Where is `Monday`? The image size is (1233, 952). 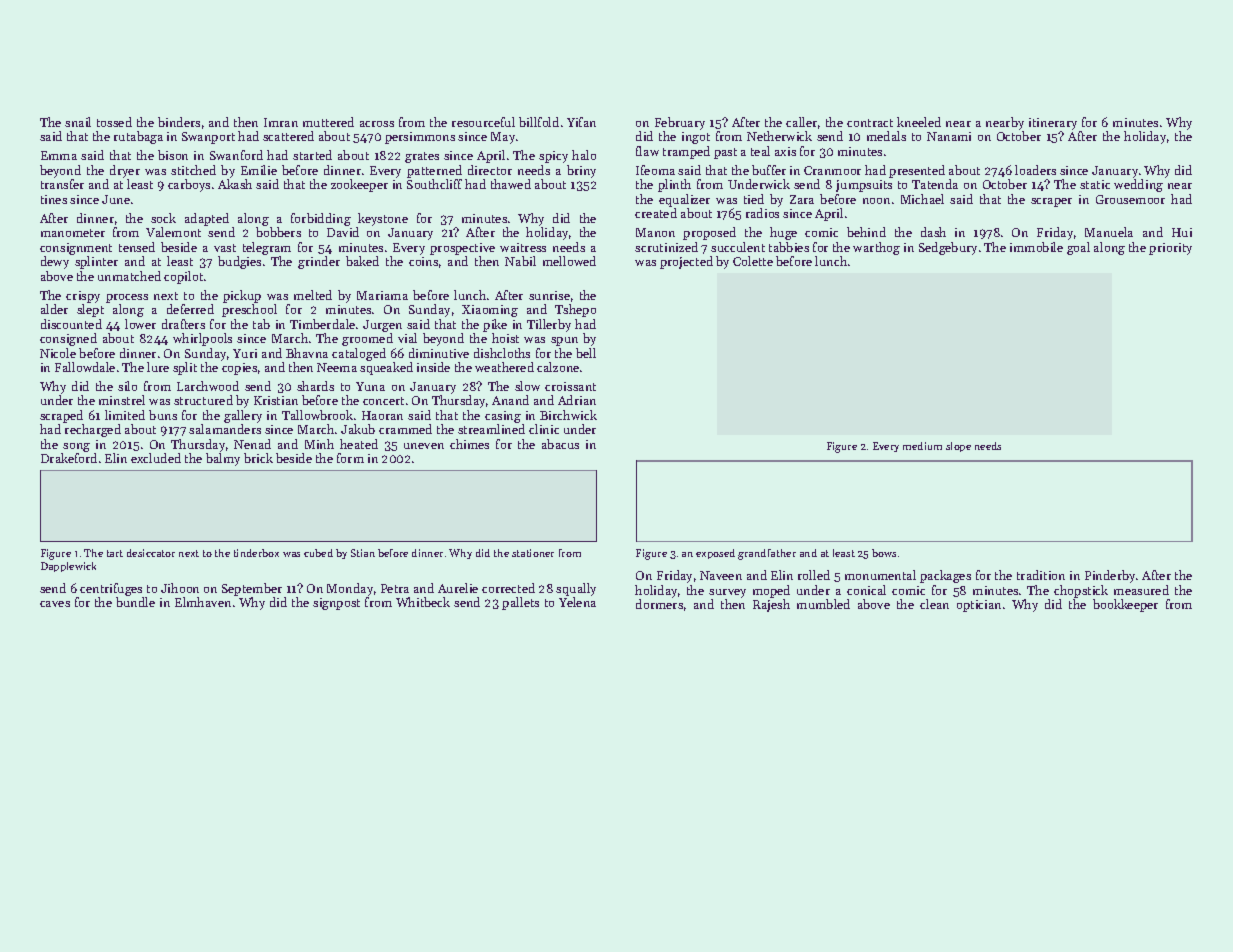
Monday is located at coordinates (350, 589).
